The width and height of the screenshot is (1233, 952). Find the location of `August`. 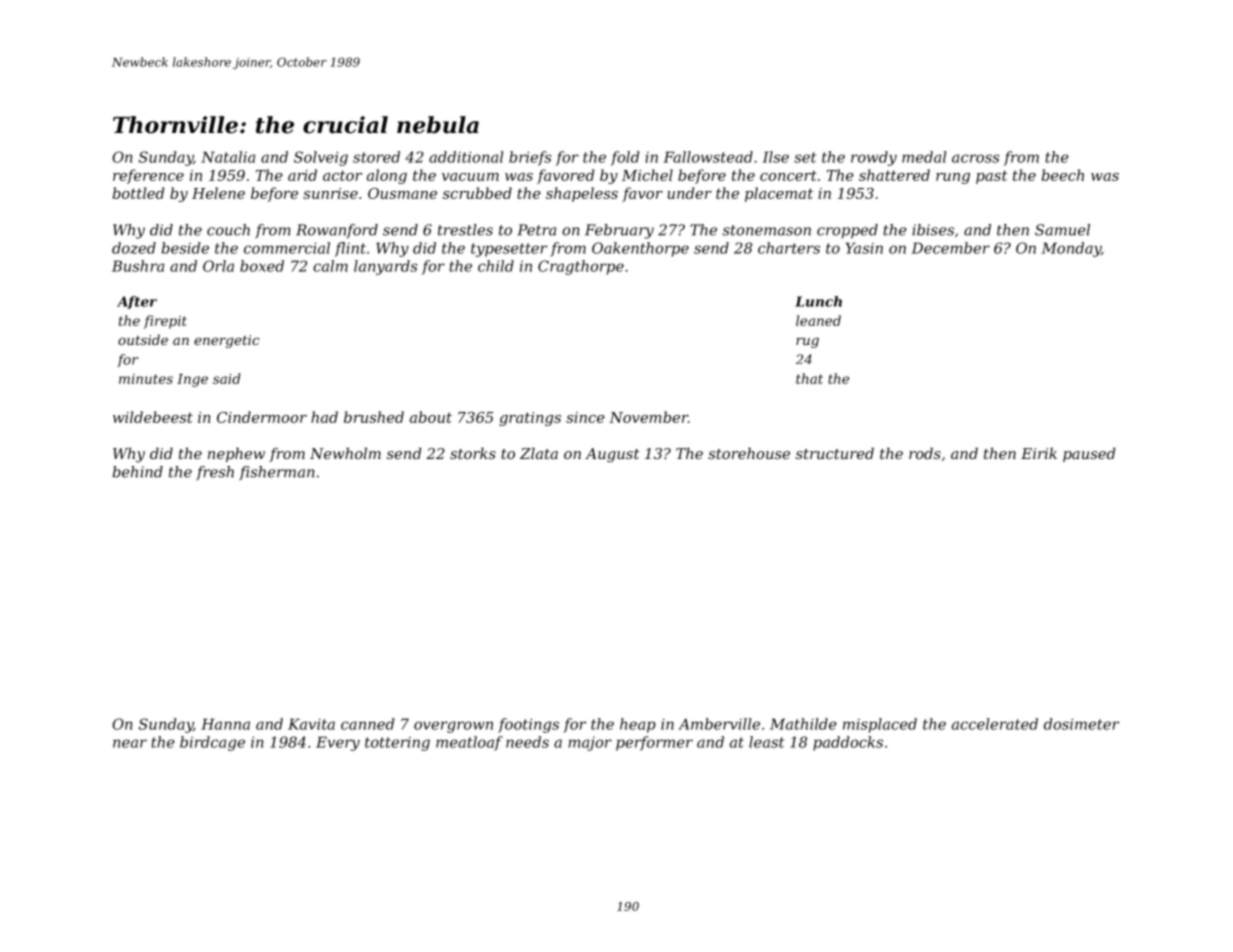

August is located at coordinates (612, 455).
